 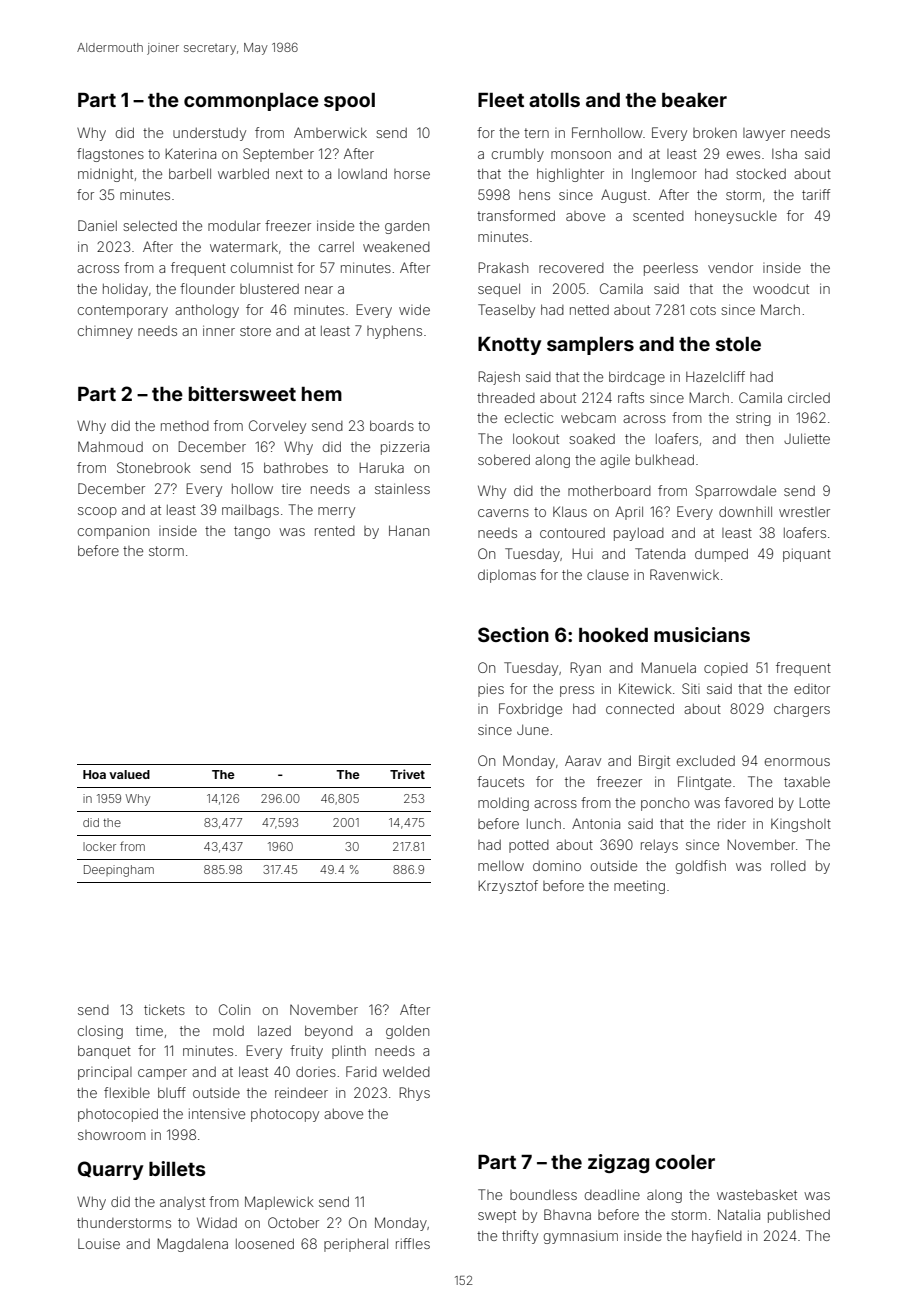 What do you see at coordinates (113, 532) in the document?
I see `companion` at bounding box center [113, 532].
